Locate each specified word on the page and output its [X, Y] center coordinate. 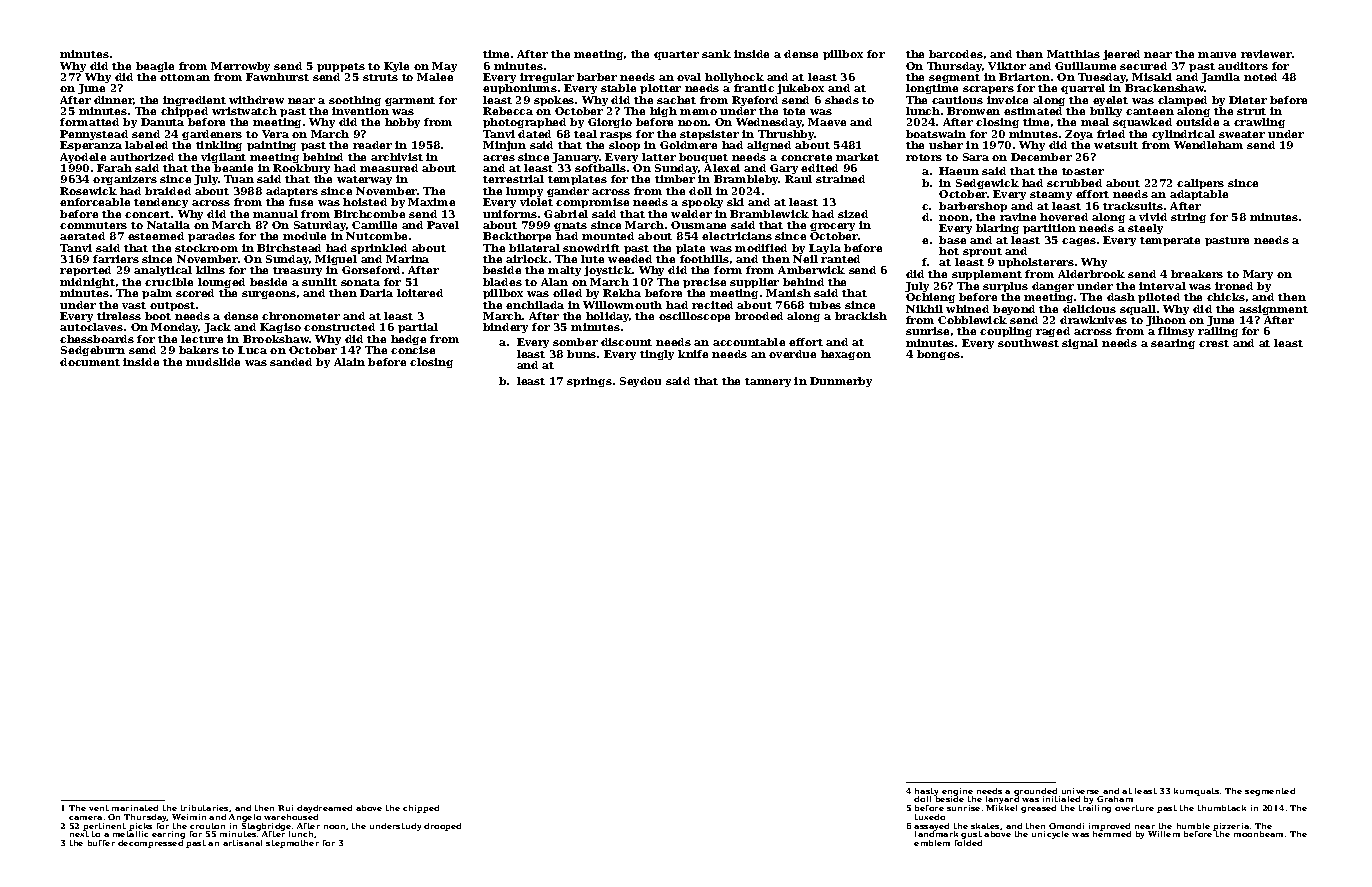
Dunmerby [841, 382]
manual [275, 214]
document [90, 362]
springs [589, 382]
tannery [768, 382]
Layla [825, 249]
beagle [155, 67]
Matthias [1073, 54]
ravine [1018, 217]
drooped [442, 827]
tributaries [204, 808]
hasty [926, 792]
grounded [1035, 792]
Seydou [640, 382]
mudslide [213, 362]
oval [689, 77]
